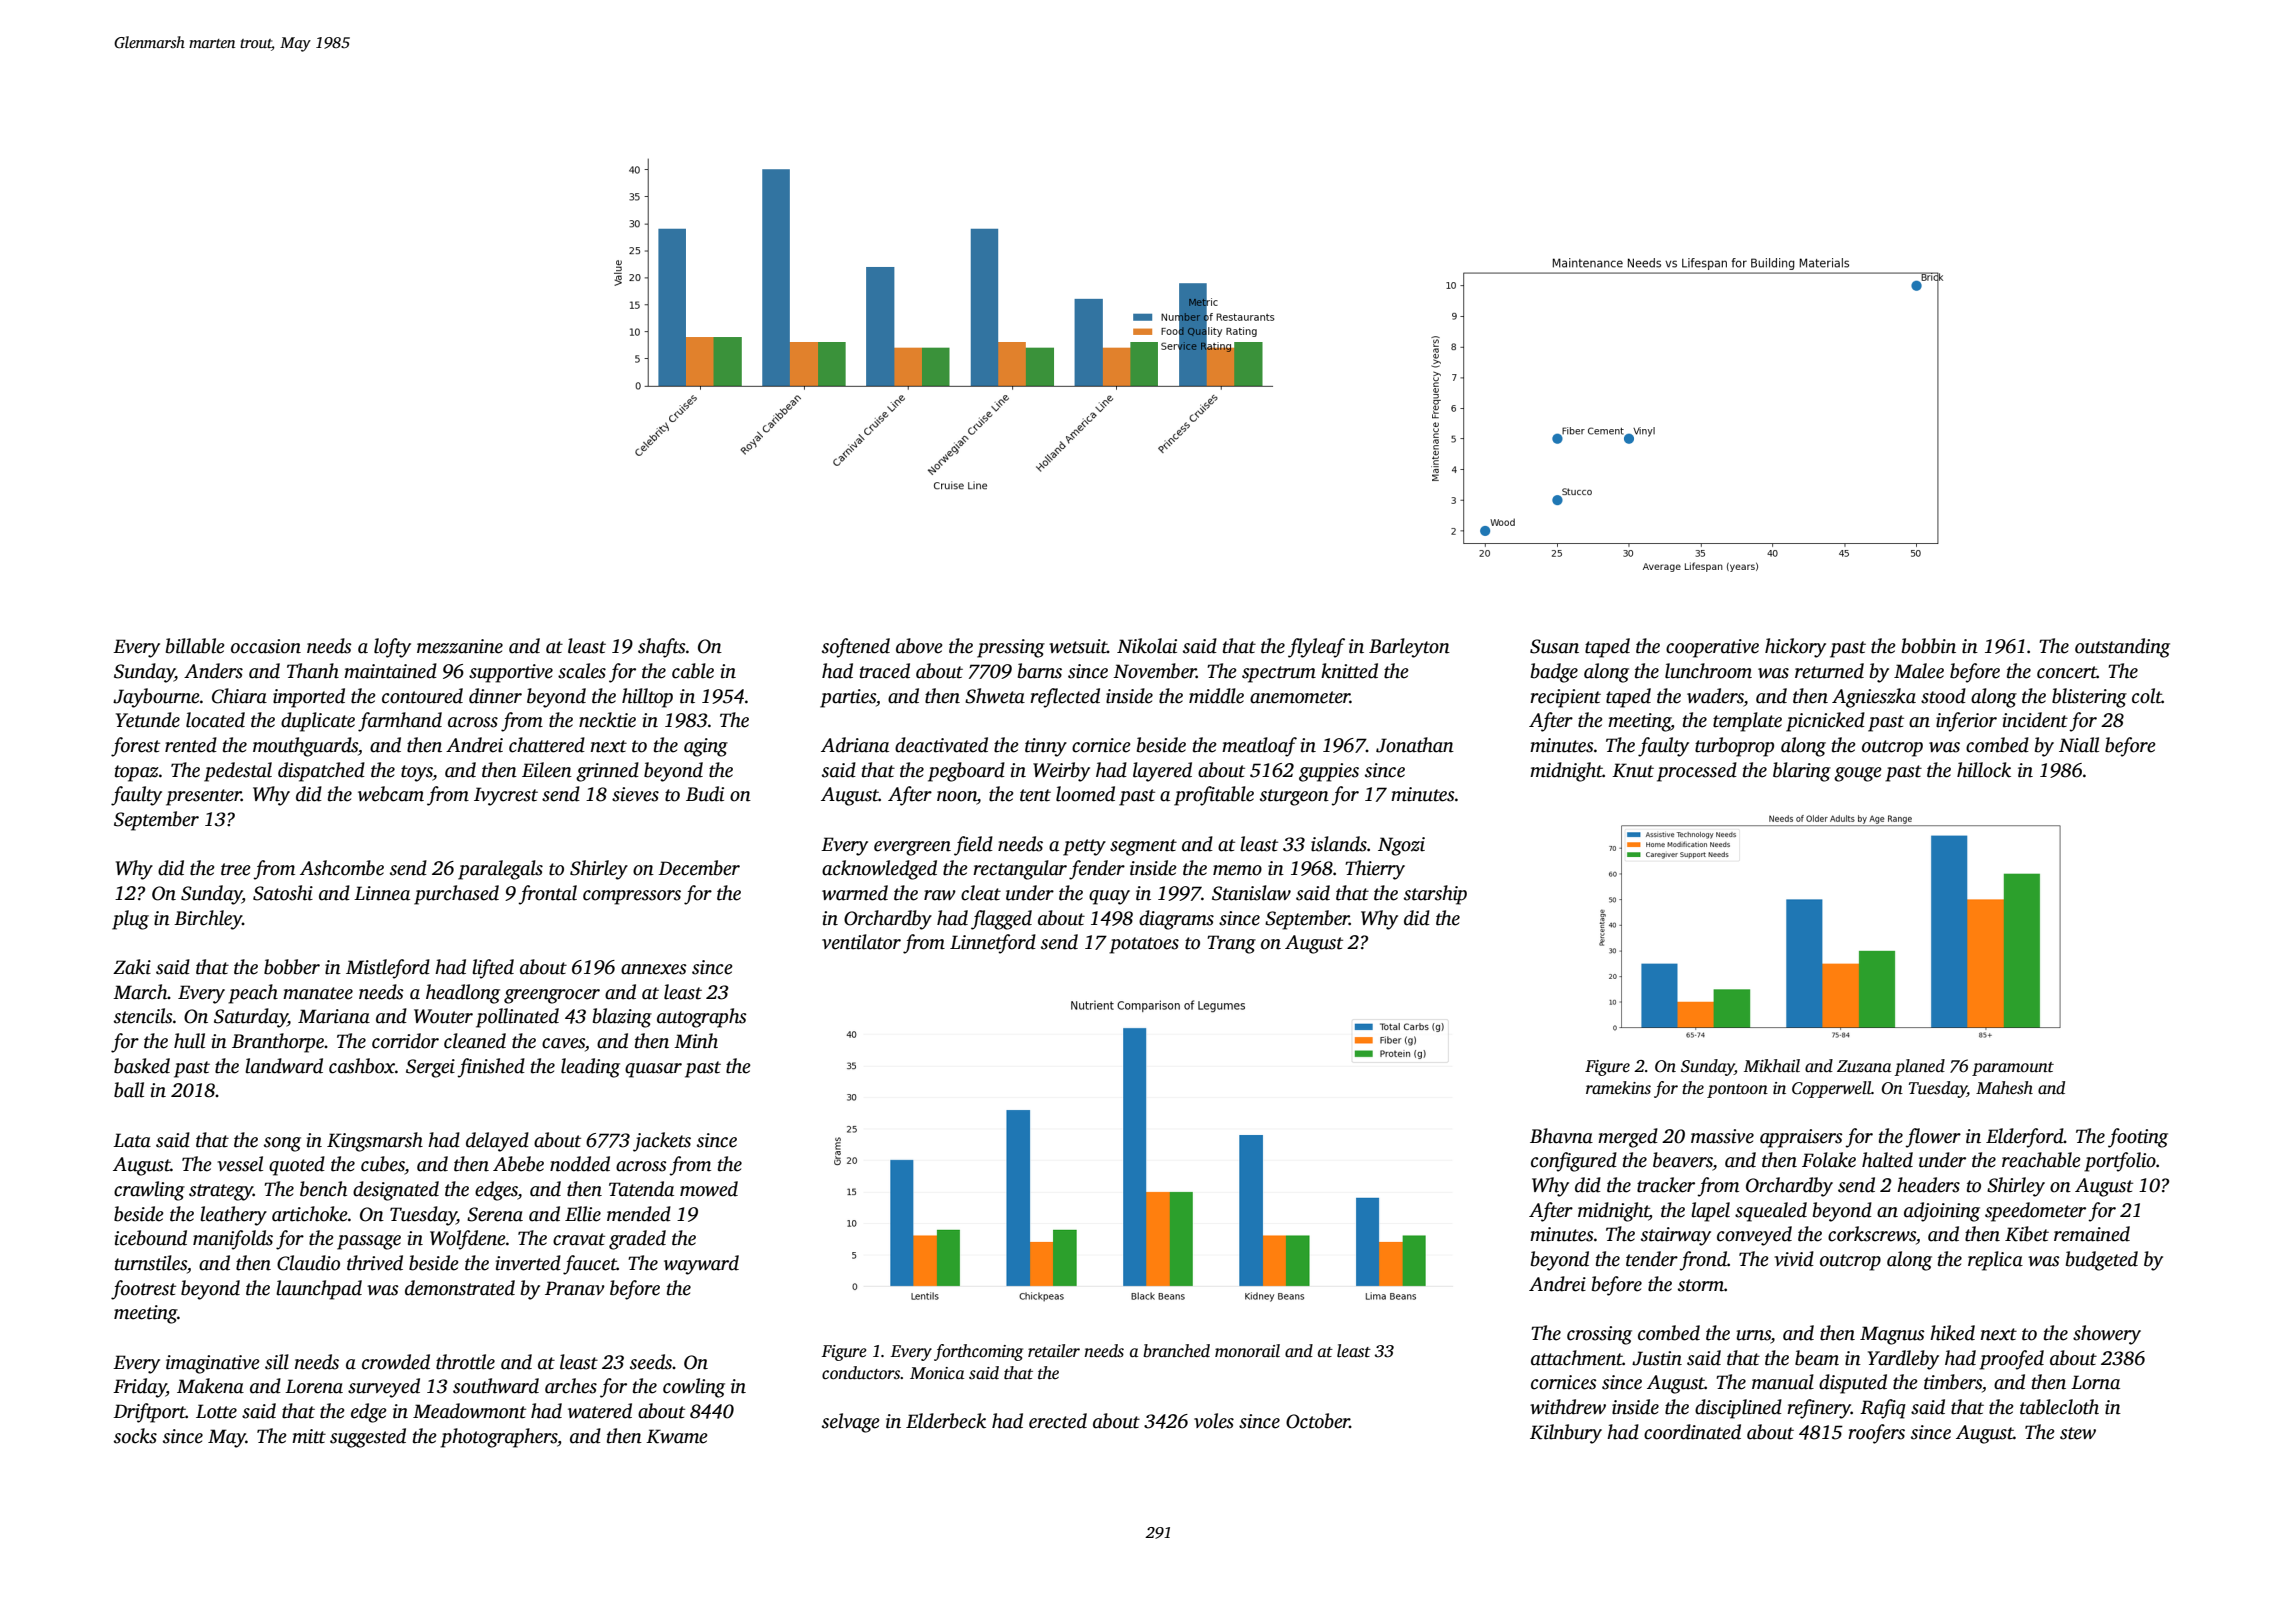  What do you see at coordinates (1084, 847) in the page?
I see `petty` at bounding box center [1084, 847].
